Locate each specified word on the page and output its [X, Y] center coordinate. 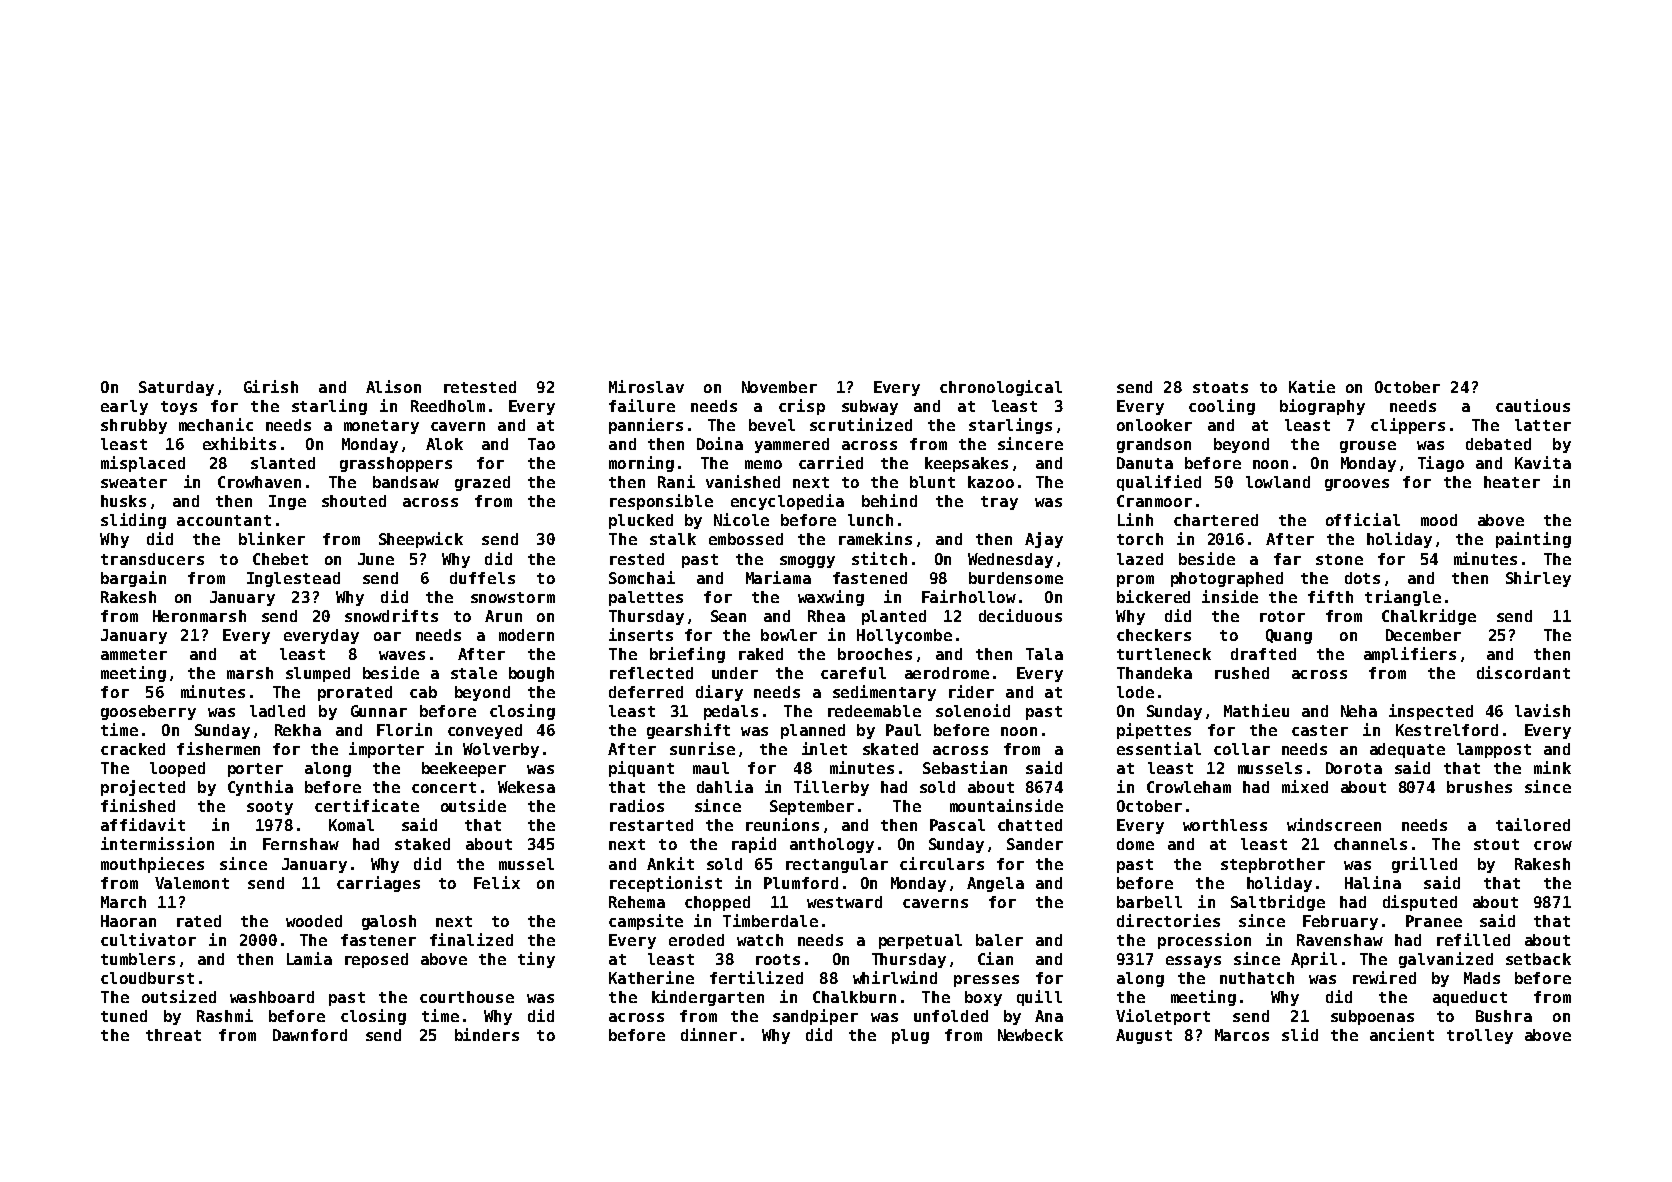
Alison [393, 386]
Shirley [1538, 579]
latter [1543, 425]
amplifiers [1410, 655]
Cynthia [260, 788]
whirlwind [895, 977]
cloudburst [147, 978]
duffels [482, 578]
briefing [687, 655]
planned [813, 731]
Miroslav [646, 386]
